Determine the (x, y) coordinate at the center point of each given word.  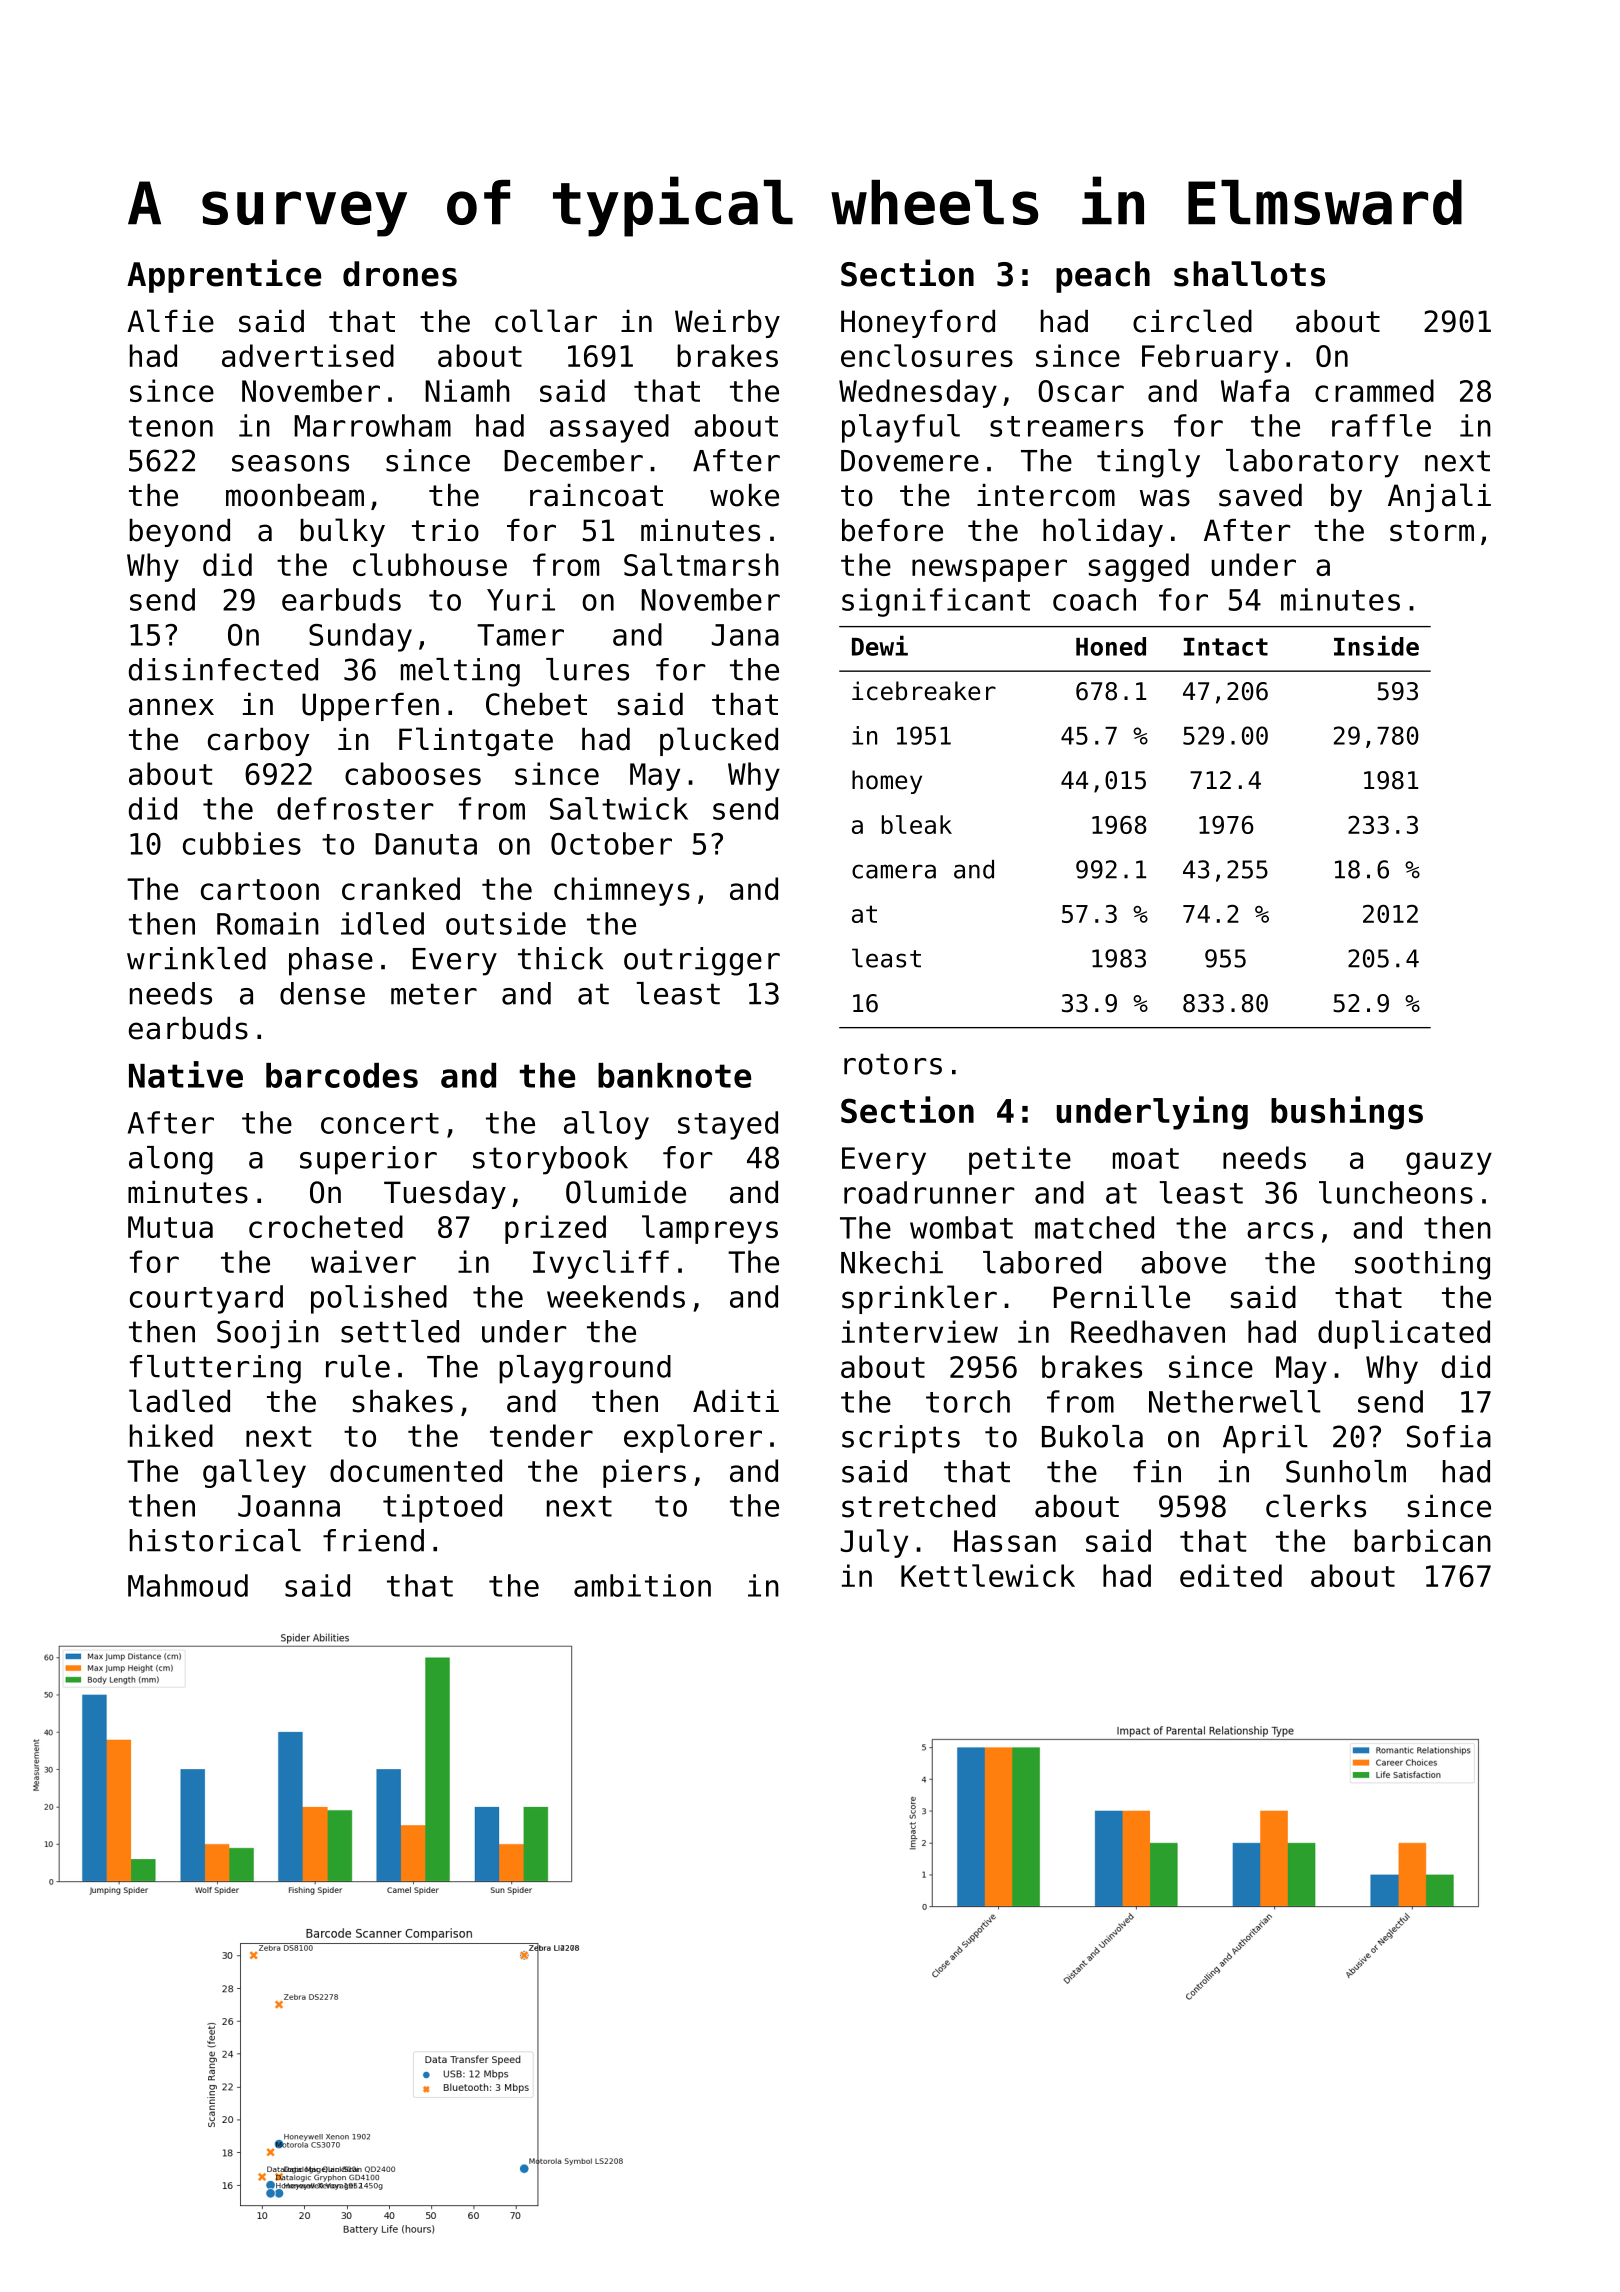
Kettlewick (988, 1575)
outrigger (702, 961)
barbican (1422, 1540)
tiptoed (442, 1508)
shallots (1249, 274)
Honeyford (918, 324)
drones (400, 274)
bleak (917, 824)
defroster (355, 808)
